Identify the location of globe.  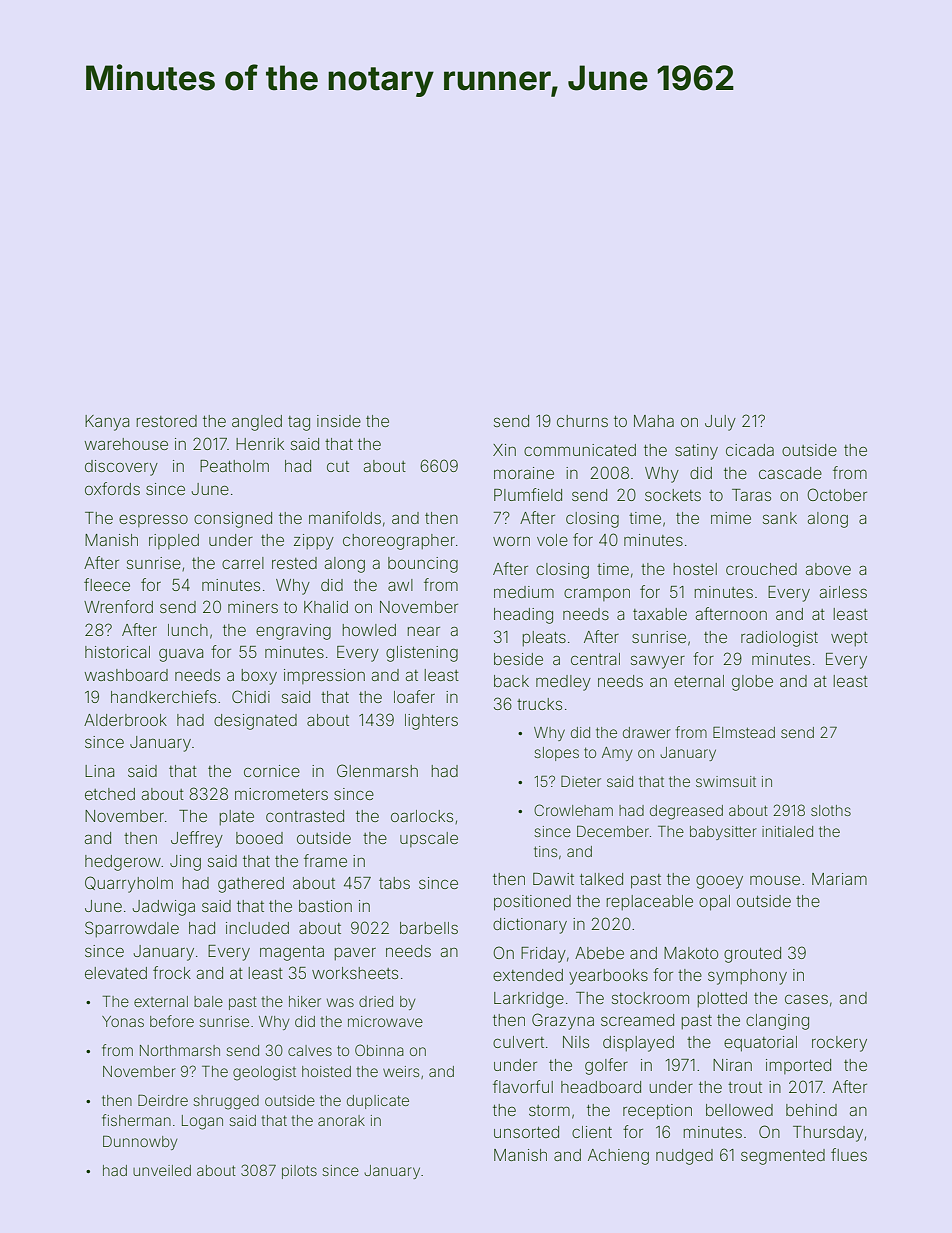
(752, 683).
